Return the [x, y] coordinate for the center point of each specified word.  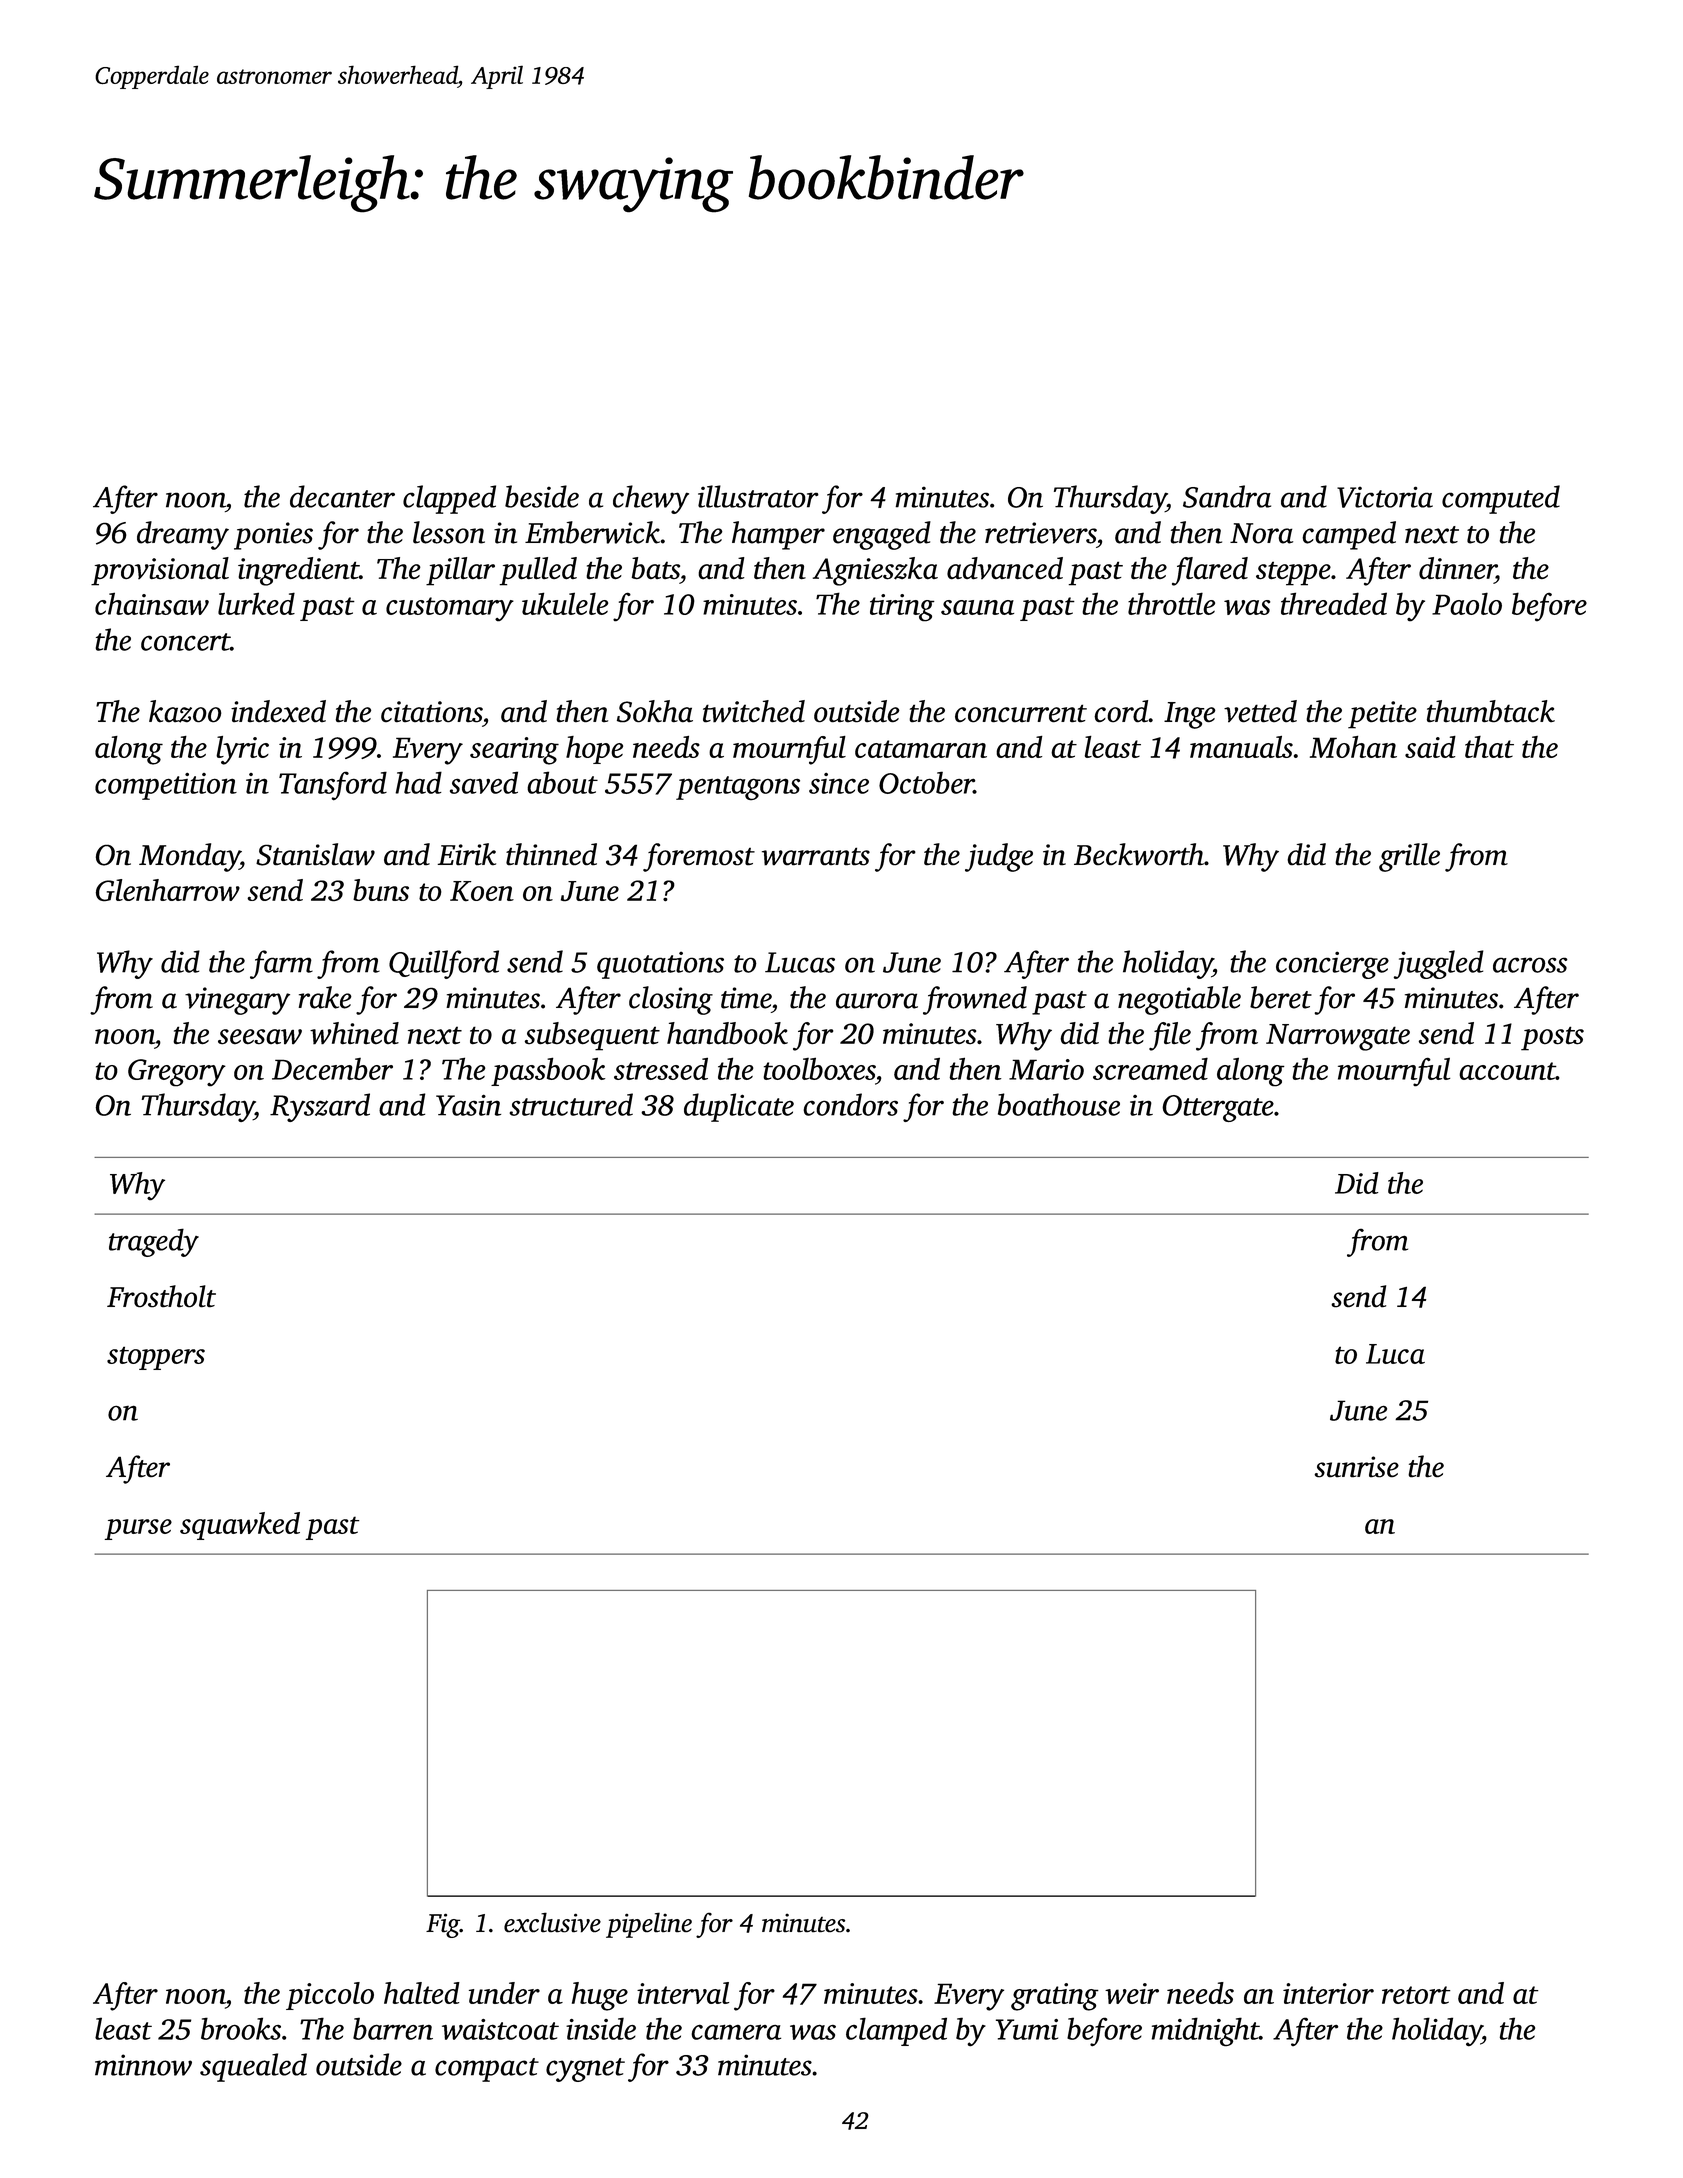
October [926, 782]
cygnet [585, 2070]
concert [185, 642]
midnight [1205, 2031]
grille [1409, 857]
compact [487, 2070]
